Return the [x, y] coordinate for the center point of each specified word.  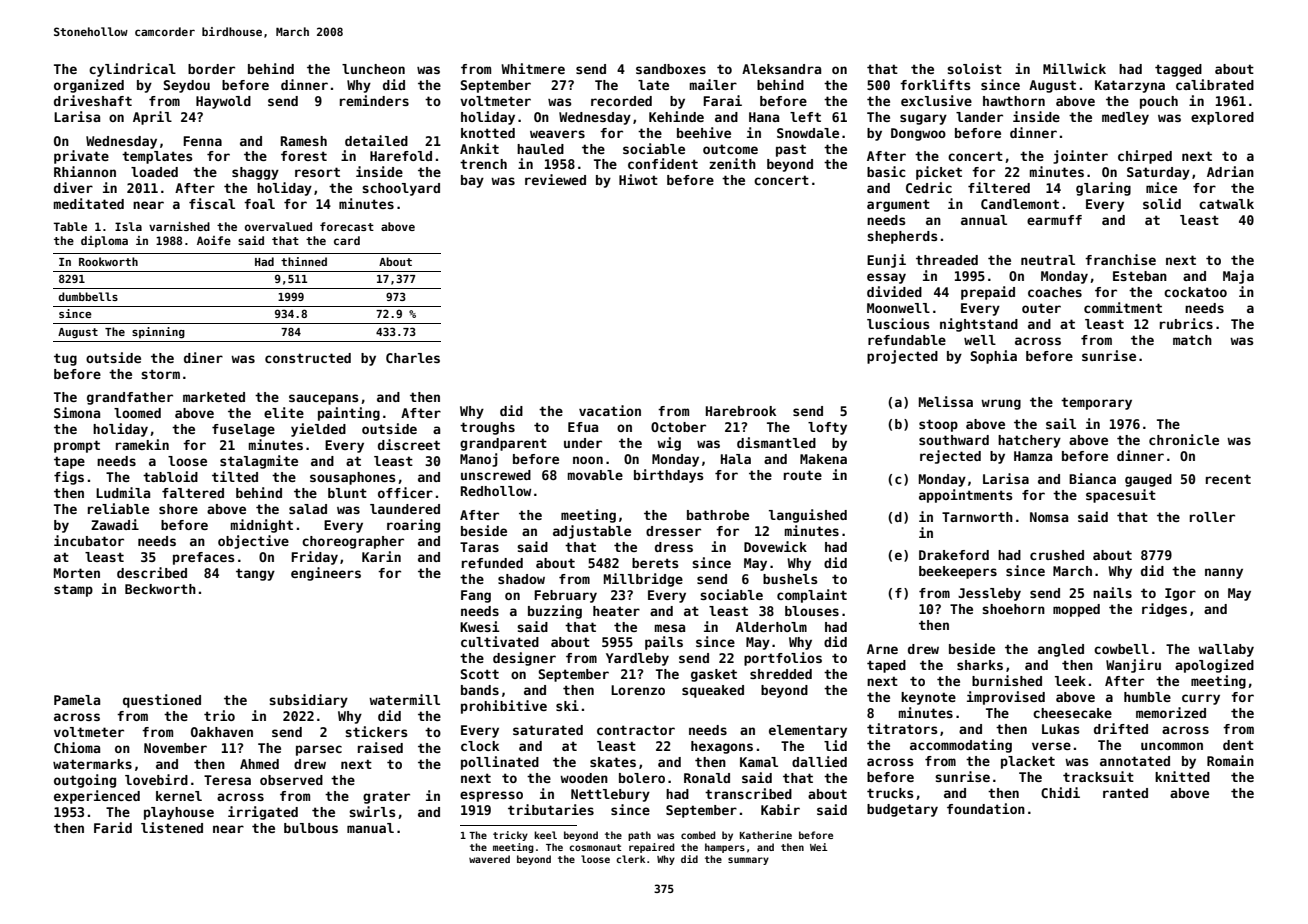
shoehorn [1013, 609]
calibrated [1215, 84]
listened [172, 827]
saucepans [324, 399]
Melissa [946, 401]
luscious [898, 323]
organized [89, 86]
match [1192, 340]
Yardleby [637, 659]
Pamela [77, 700]
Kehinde [676, 116]
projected [902, 357]
